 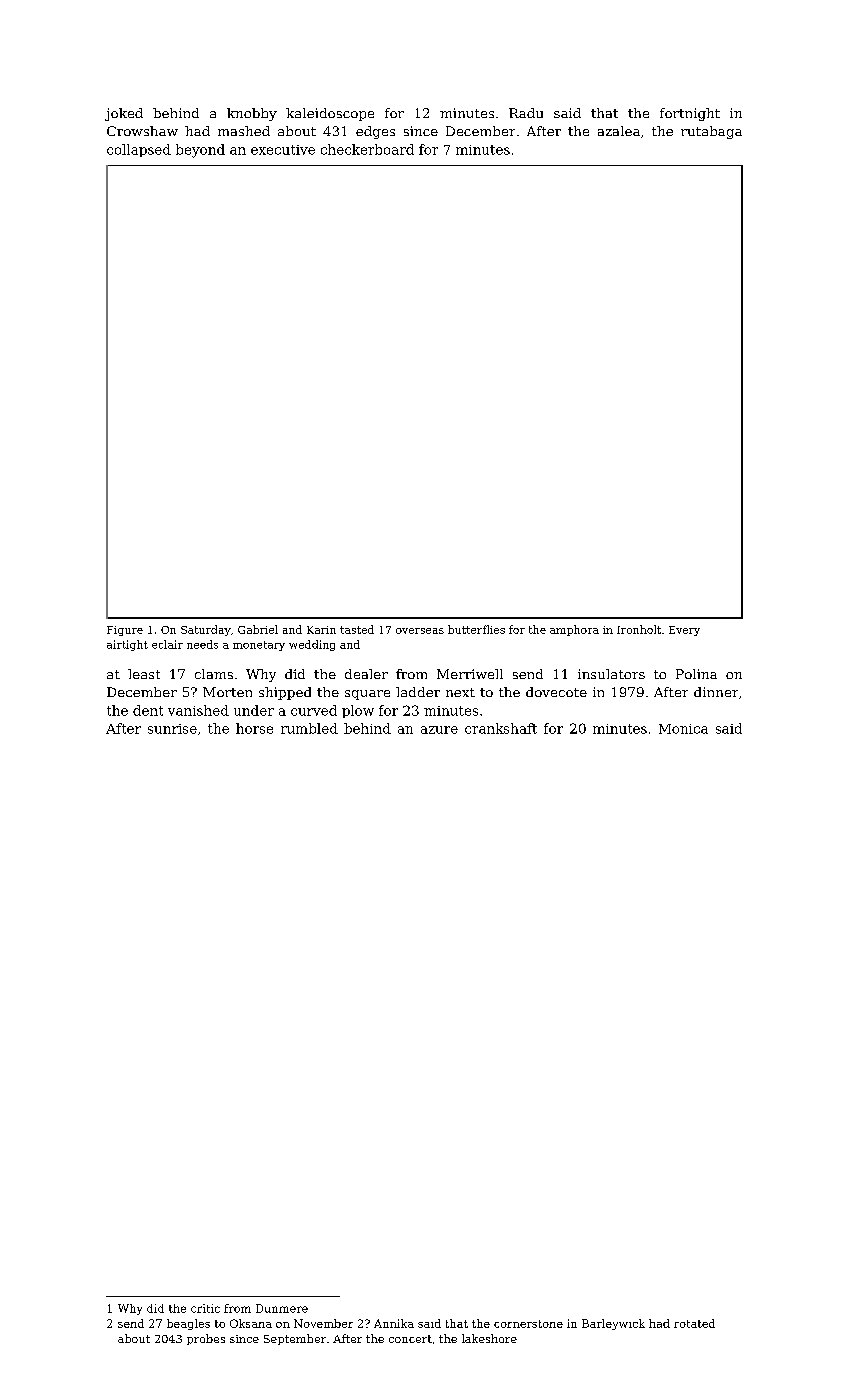 What do you see at coordinates (259, 646) in the image?
I see `monetary` at bounding box center [259, 646].
